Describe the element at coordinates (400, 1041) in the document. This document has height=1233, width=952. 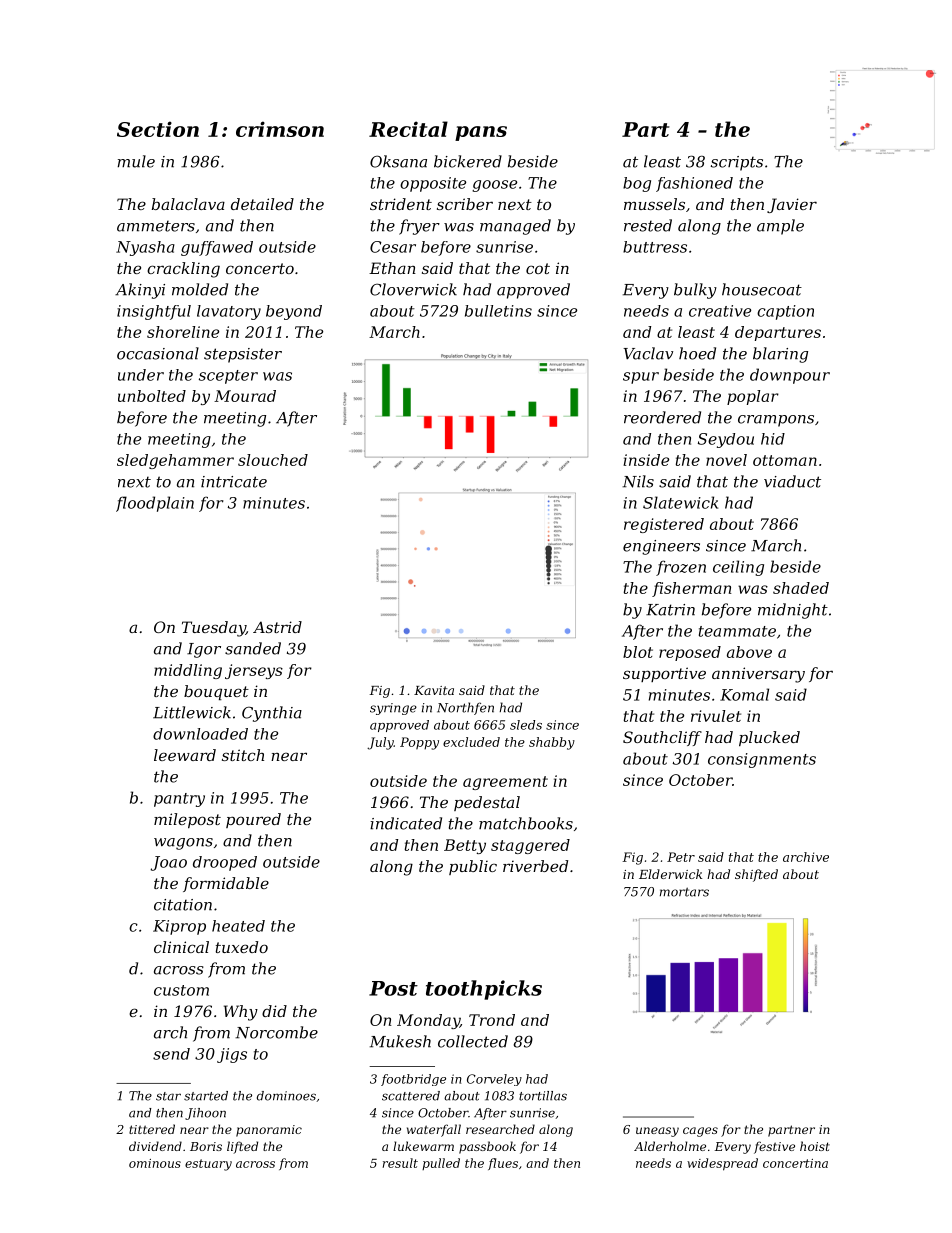
I see `Mukesh` at that location.
